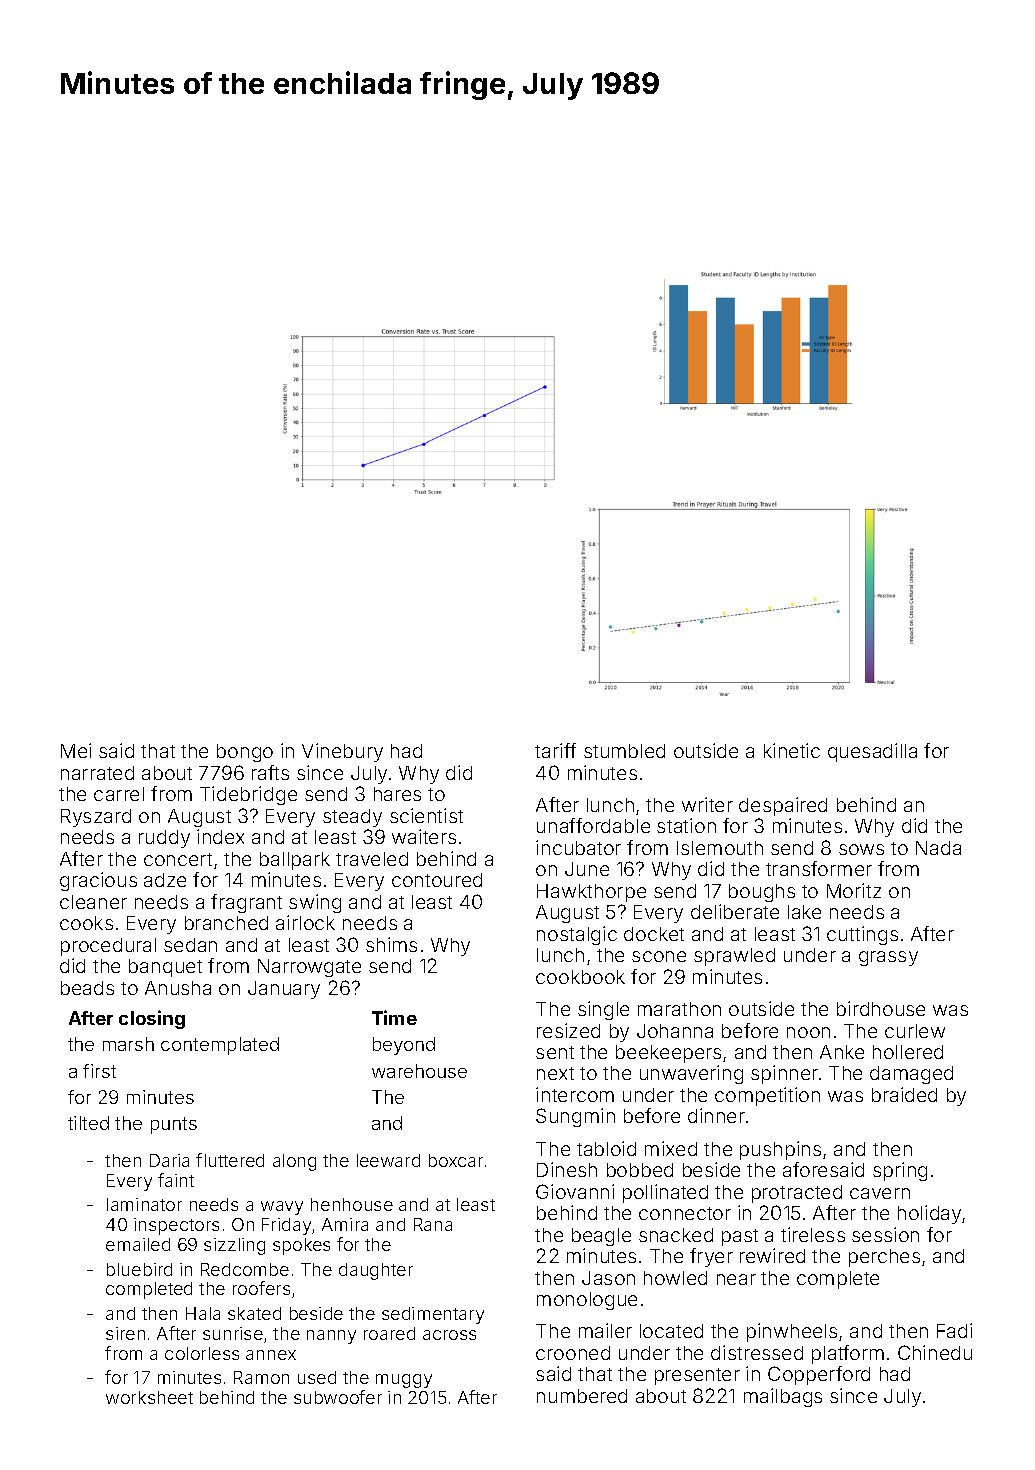 This document has height=1470, width=1035. What do you see at coordinates (582, 1396) in the document?
I see `numbered` at bounding box center [582, 1396].
